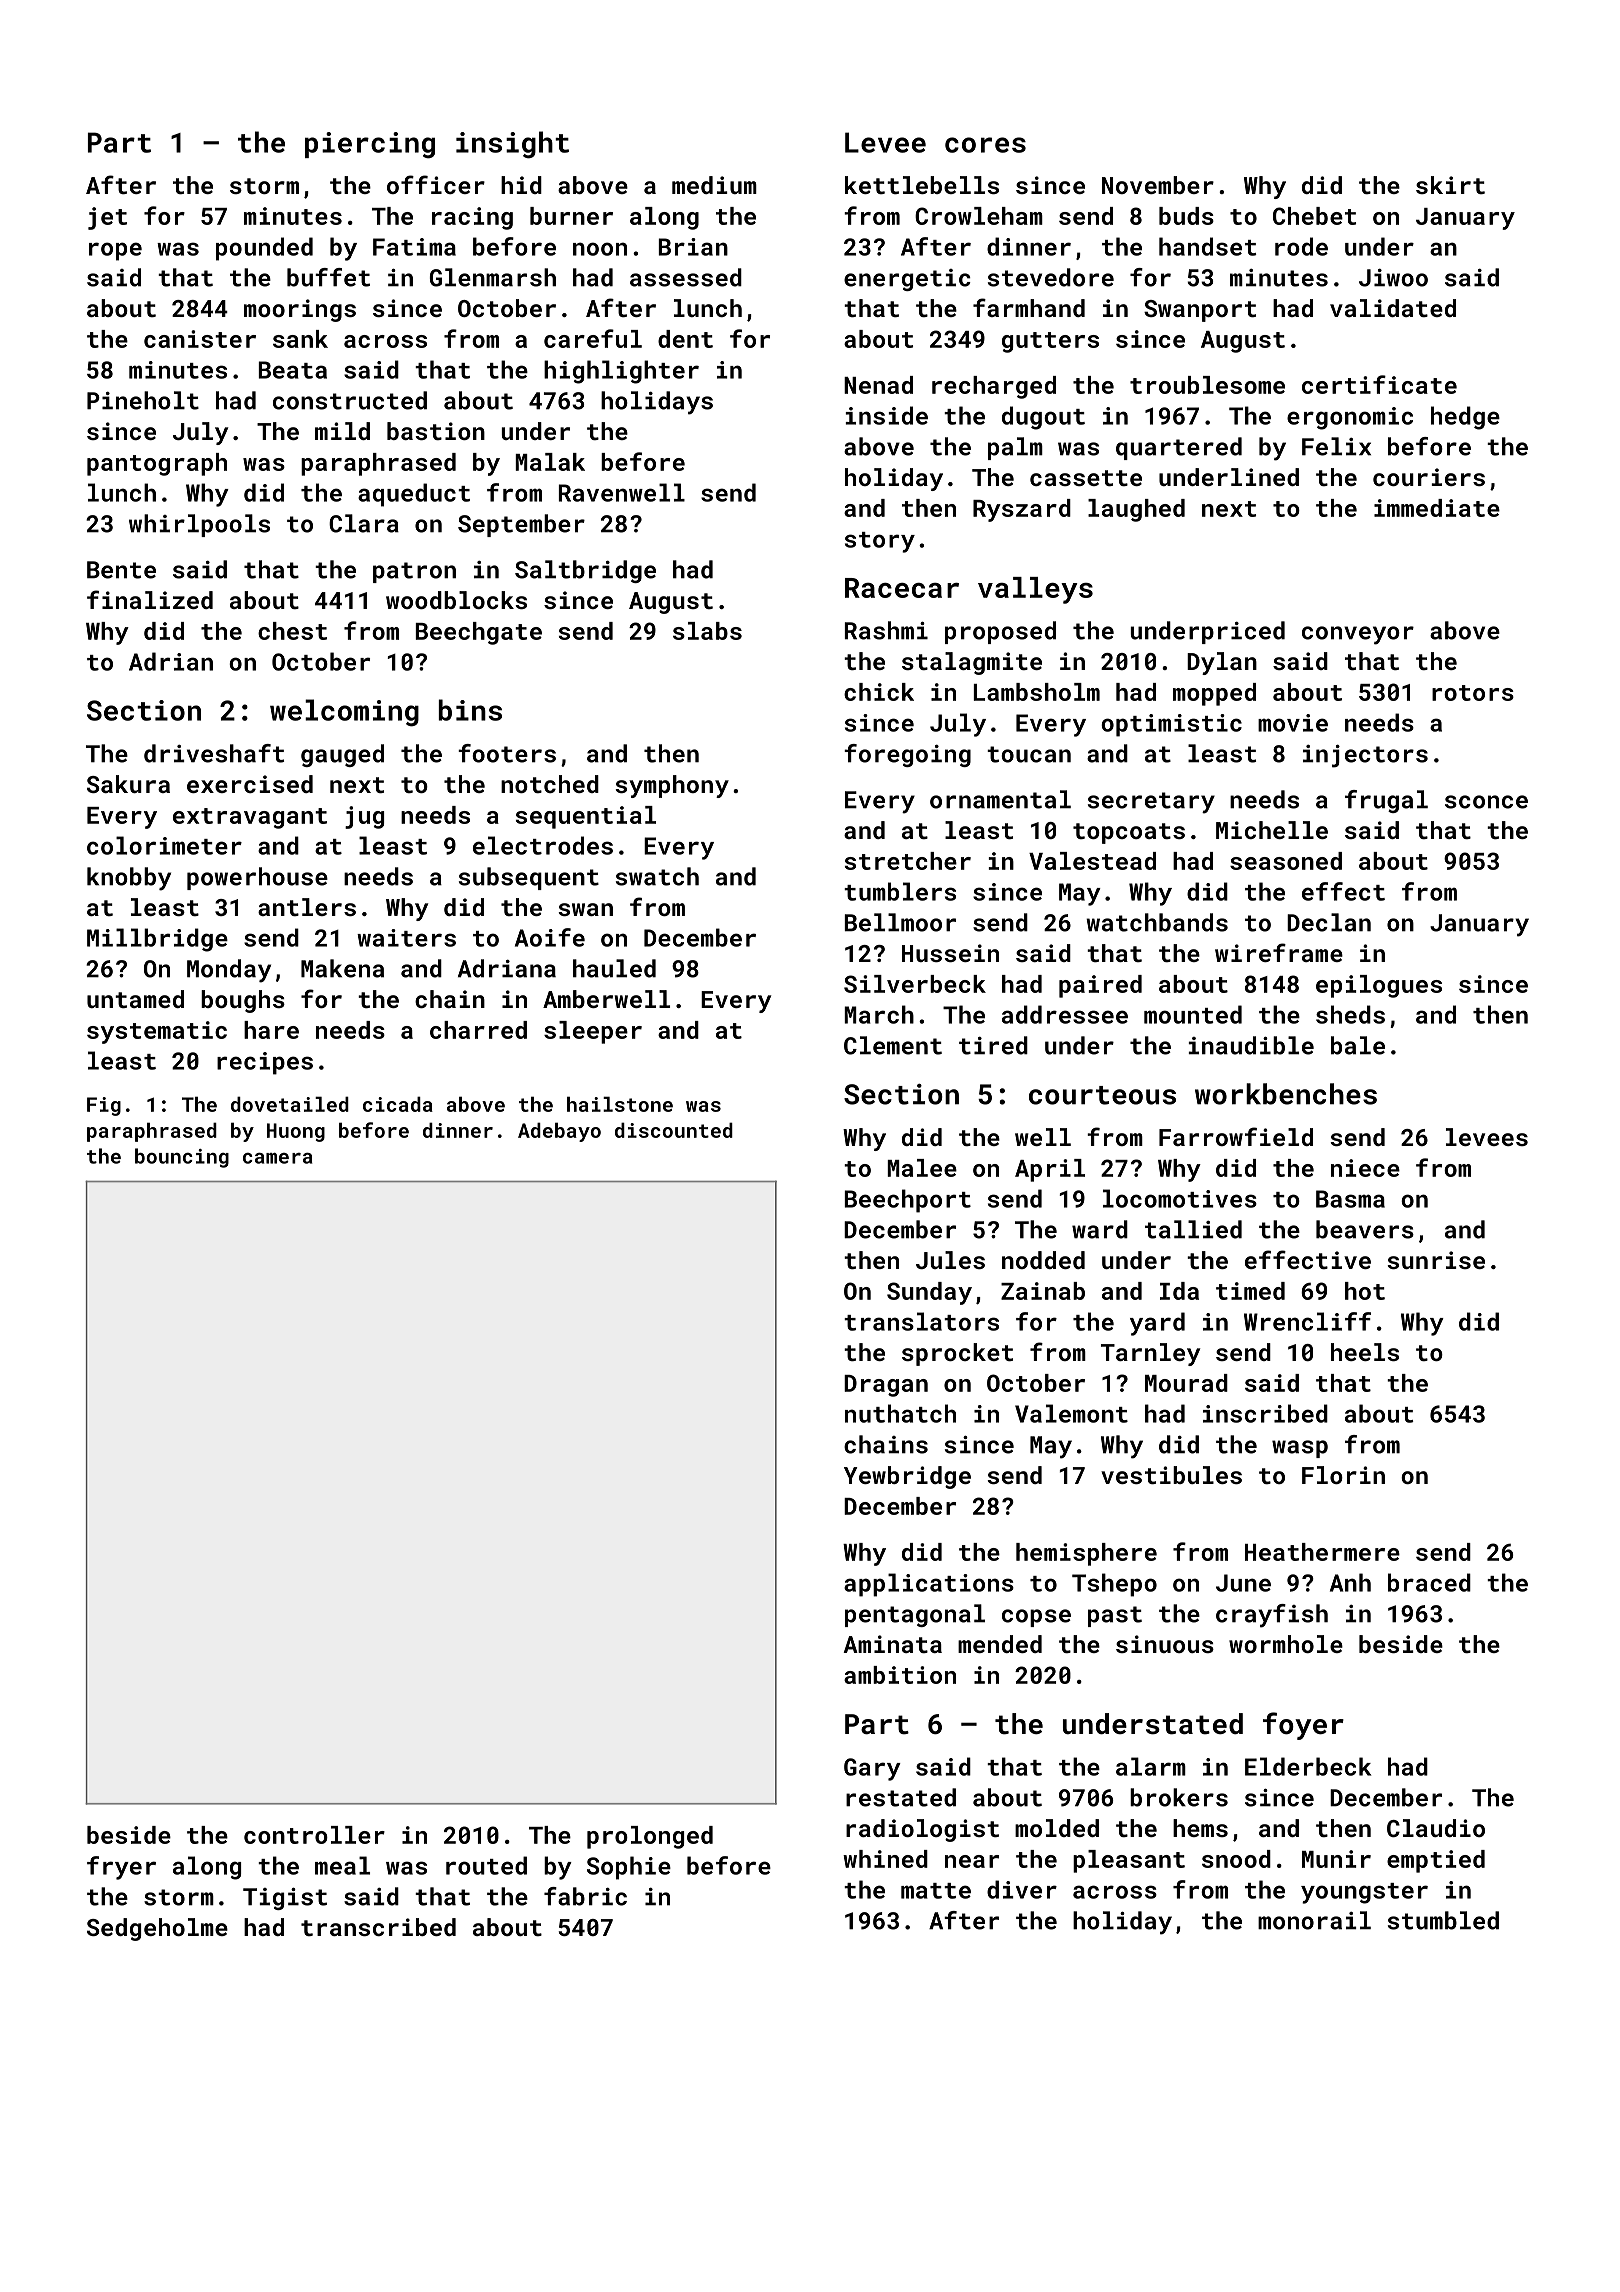 This screenshot has height=2292, width=1620. I want to click on November, so click(1158, 185).
